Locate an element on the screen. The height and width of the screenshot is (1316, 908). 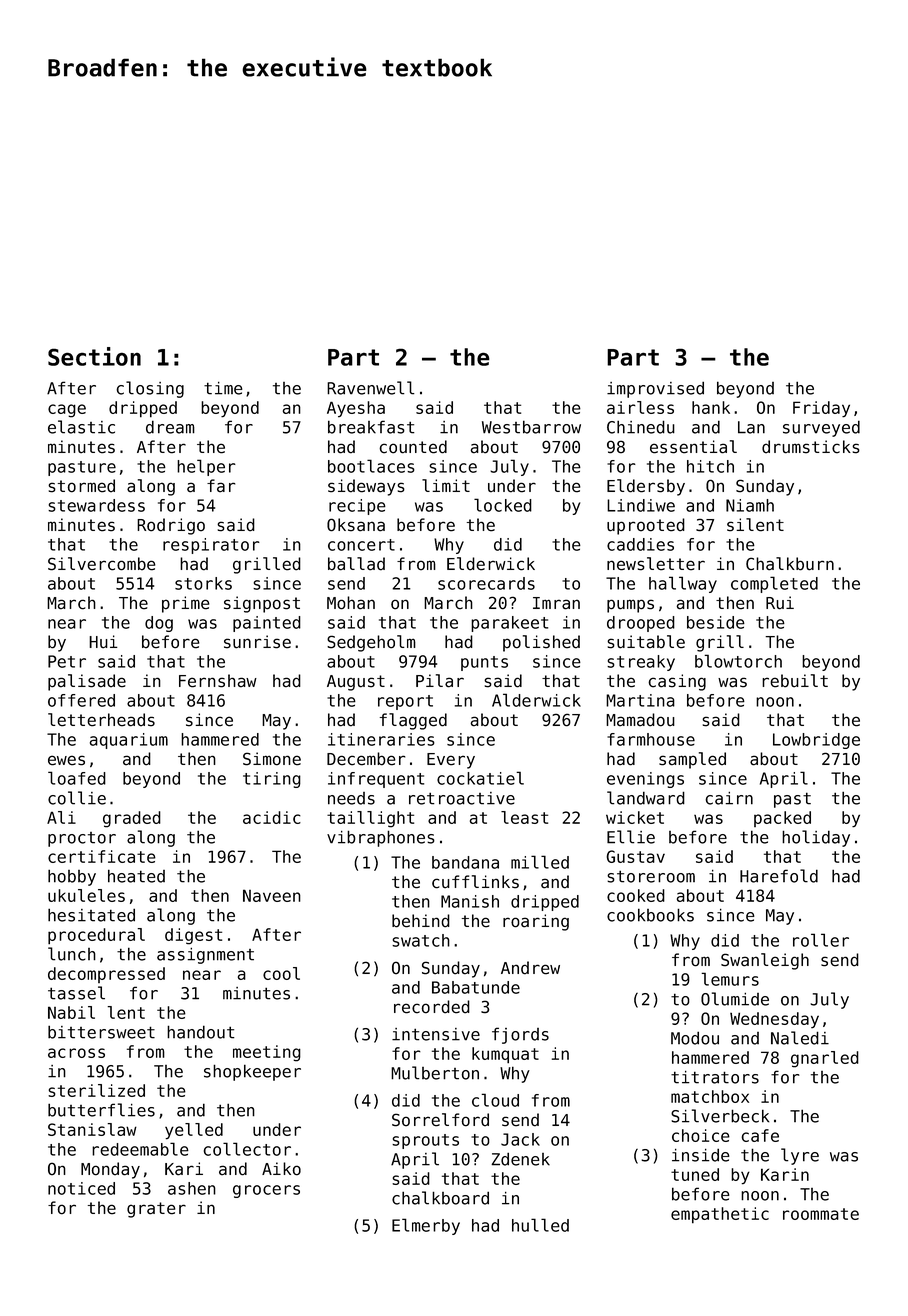
respirator is located at coordinates (211, 546).
